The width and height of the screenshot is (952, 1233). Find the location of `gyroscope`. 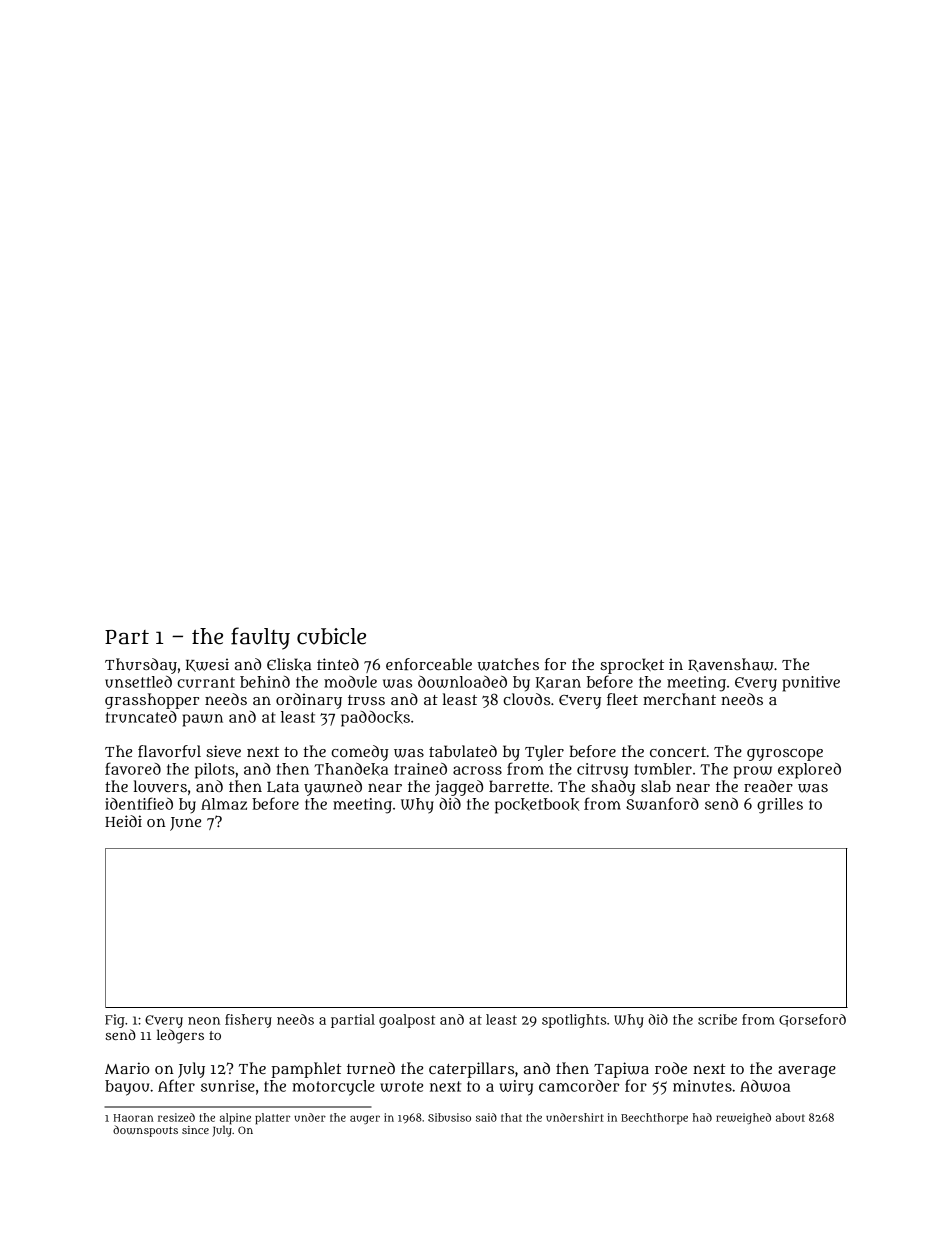

gyroscope is located at coordinates (785, 755).
